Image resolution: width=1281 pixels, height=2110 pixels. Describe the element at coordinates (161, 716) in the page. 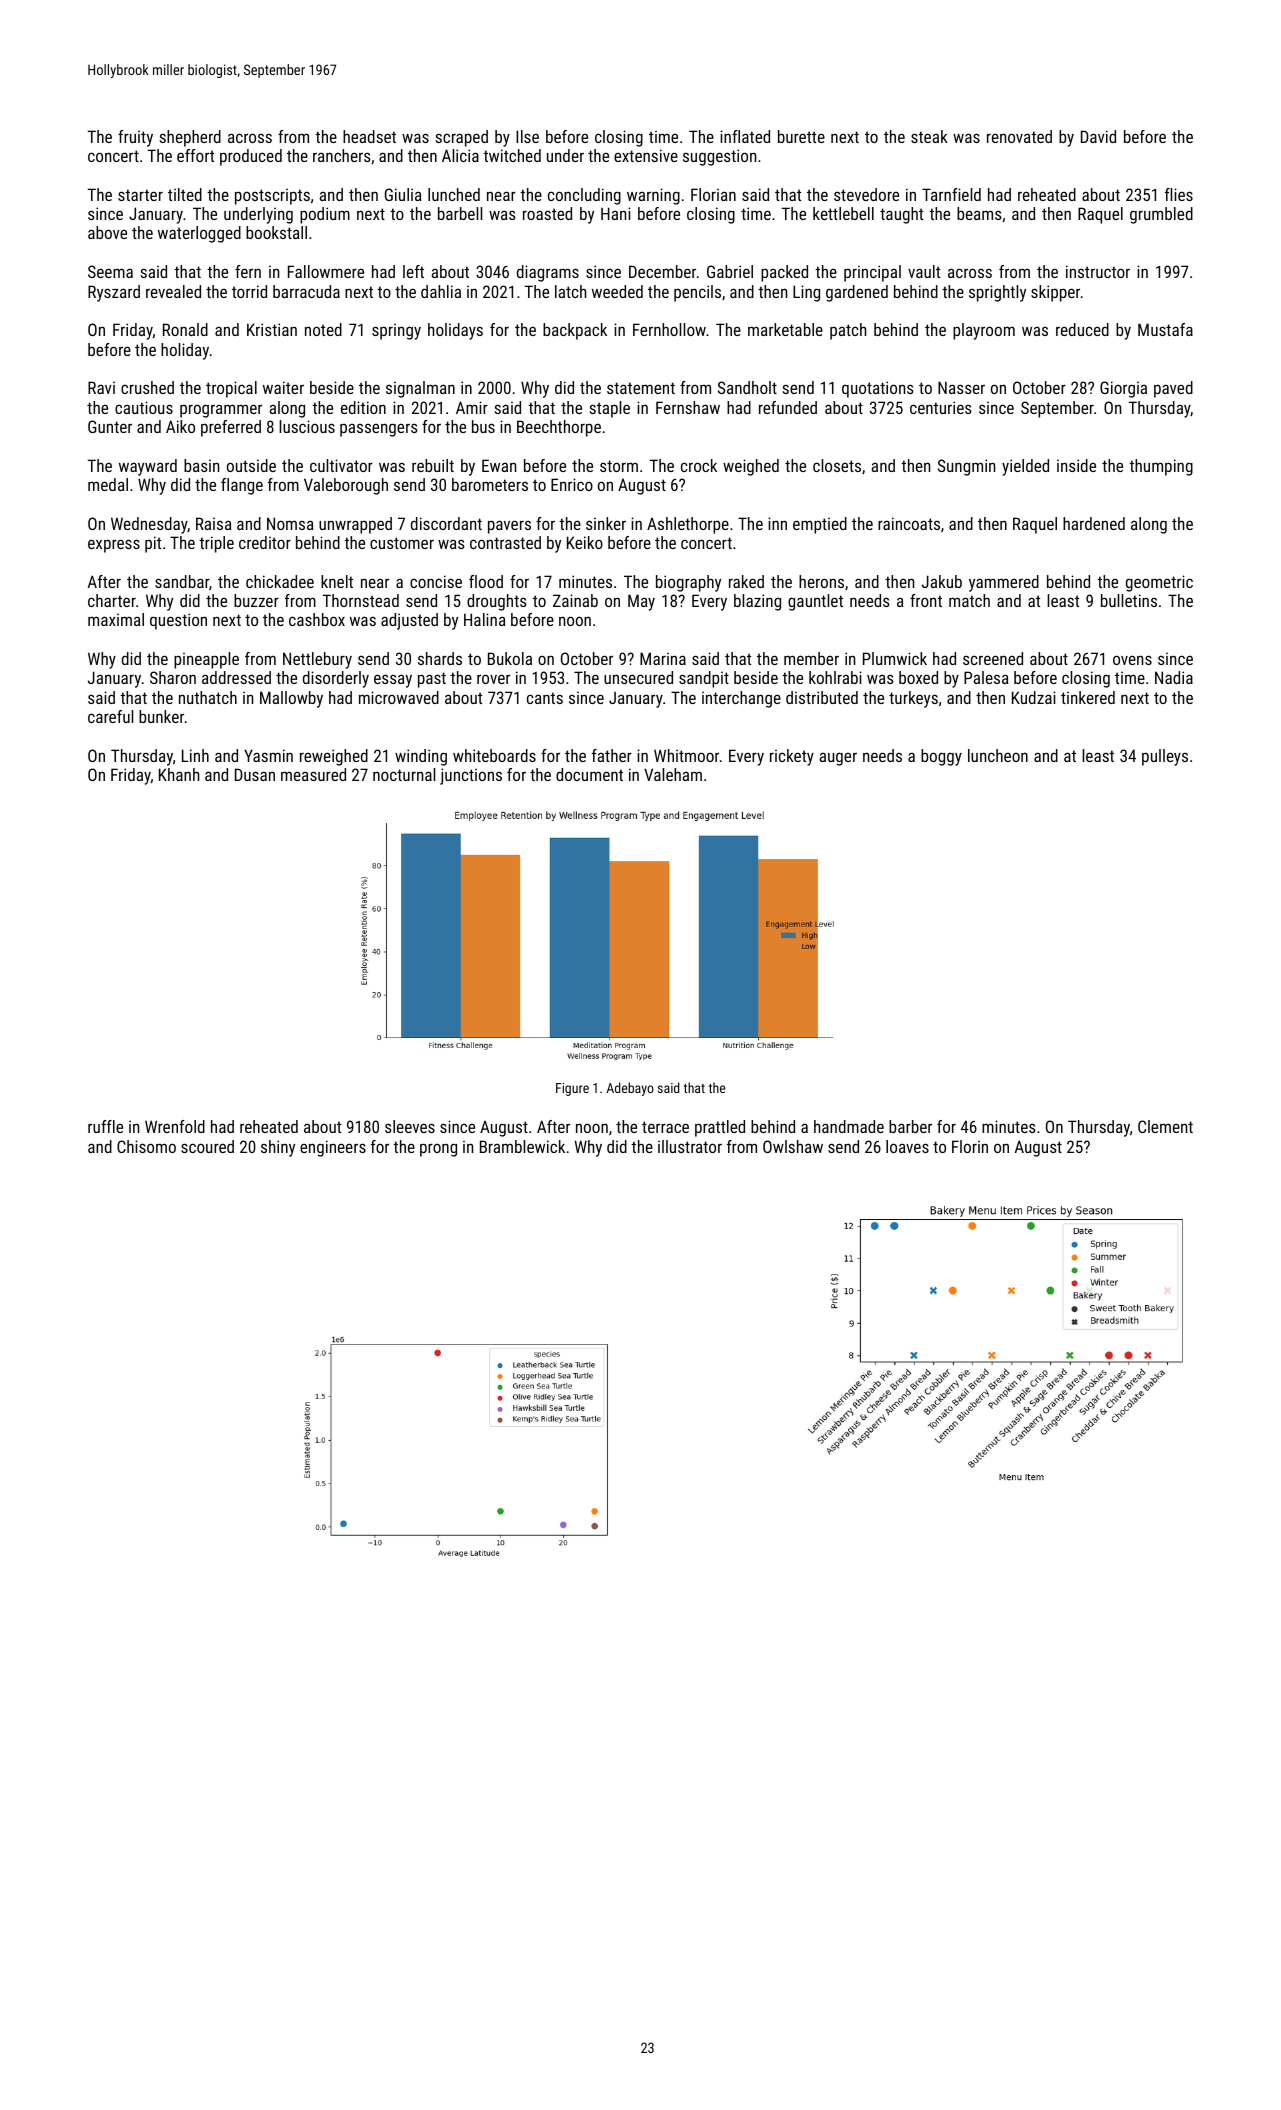

I see `bunker` at that location.
